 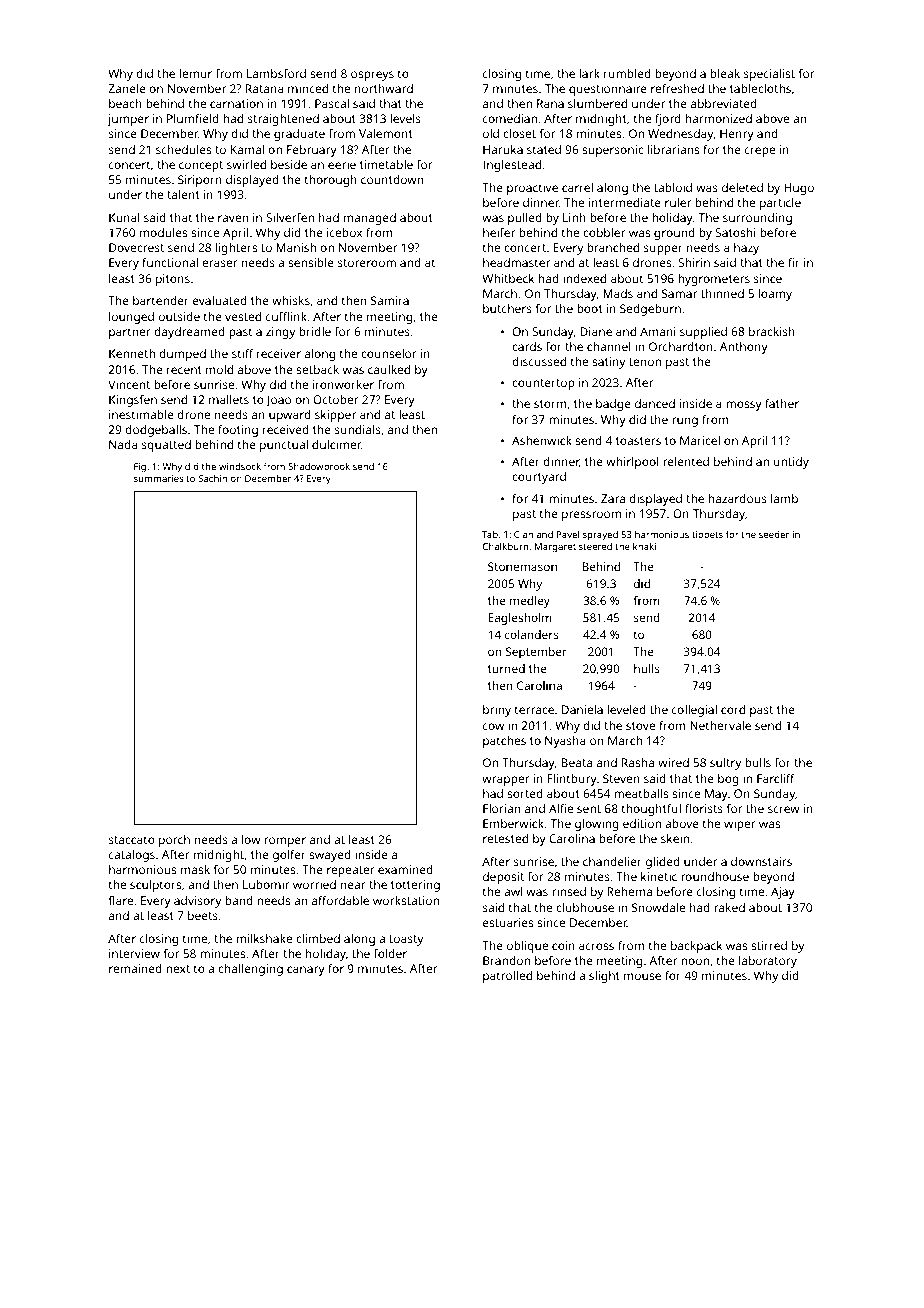 What do you see at coordinates (768, 962) in the screenshot?
I see `laboratory` at bounding box center [768, 962].
